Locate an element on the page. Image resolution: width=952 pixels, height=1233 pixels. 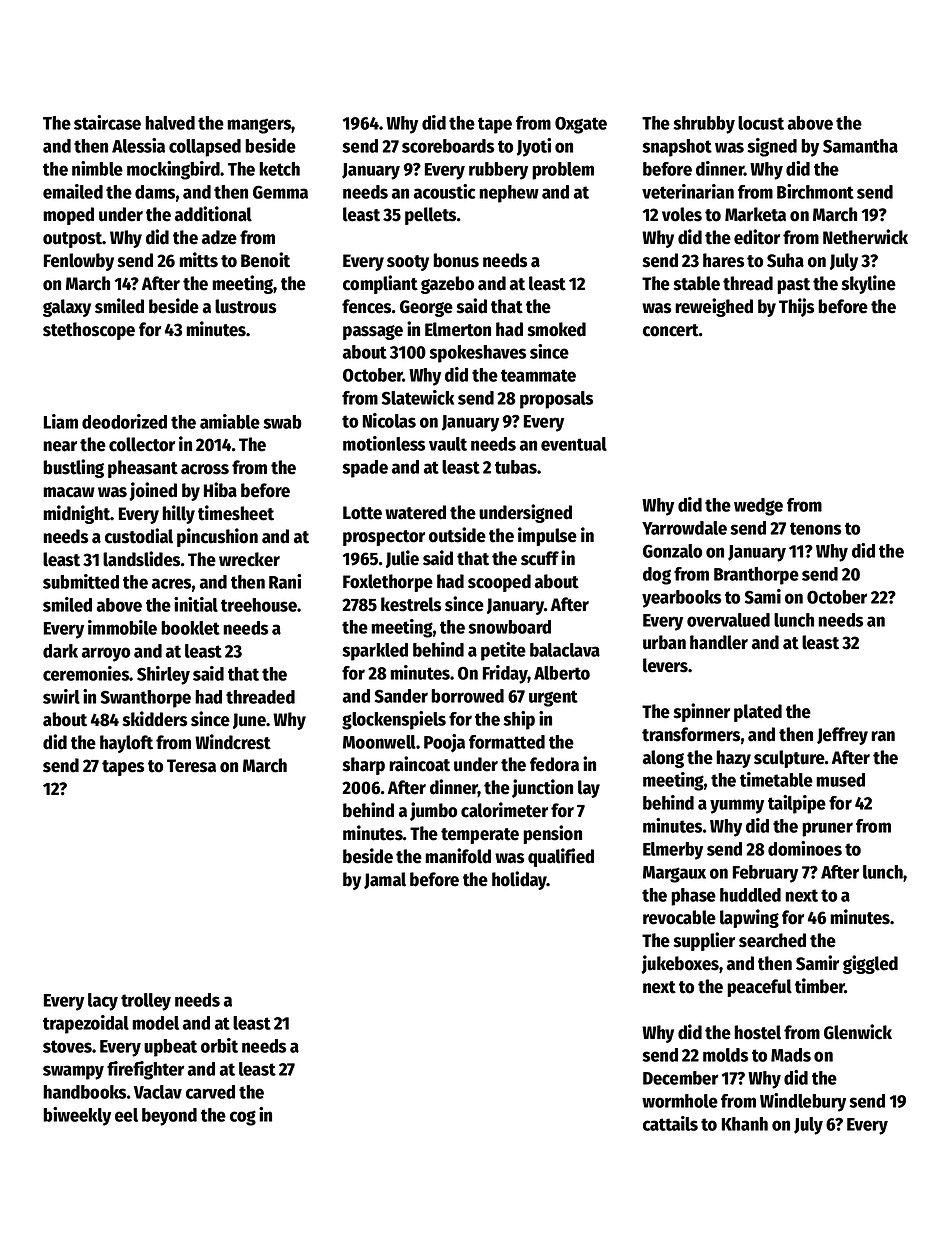
snapshot is located at coordinates (677, 148).
